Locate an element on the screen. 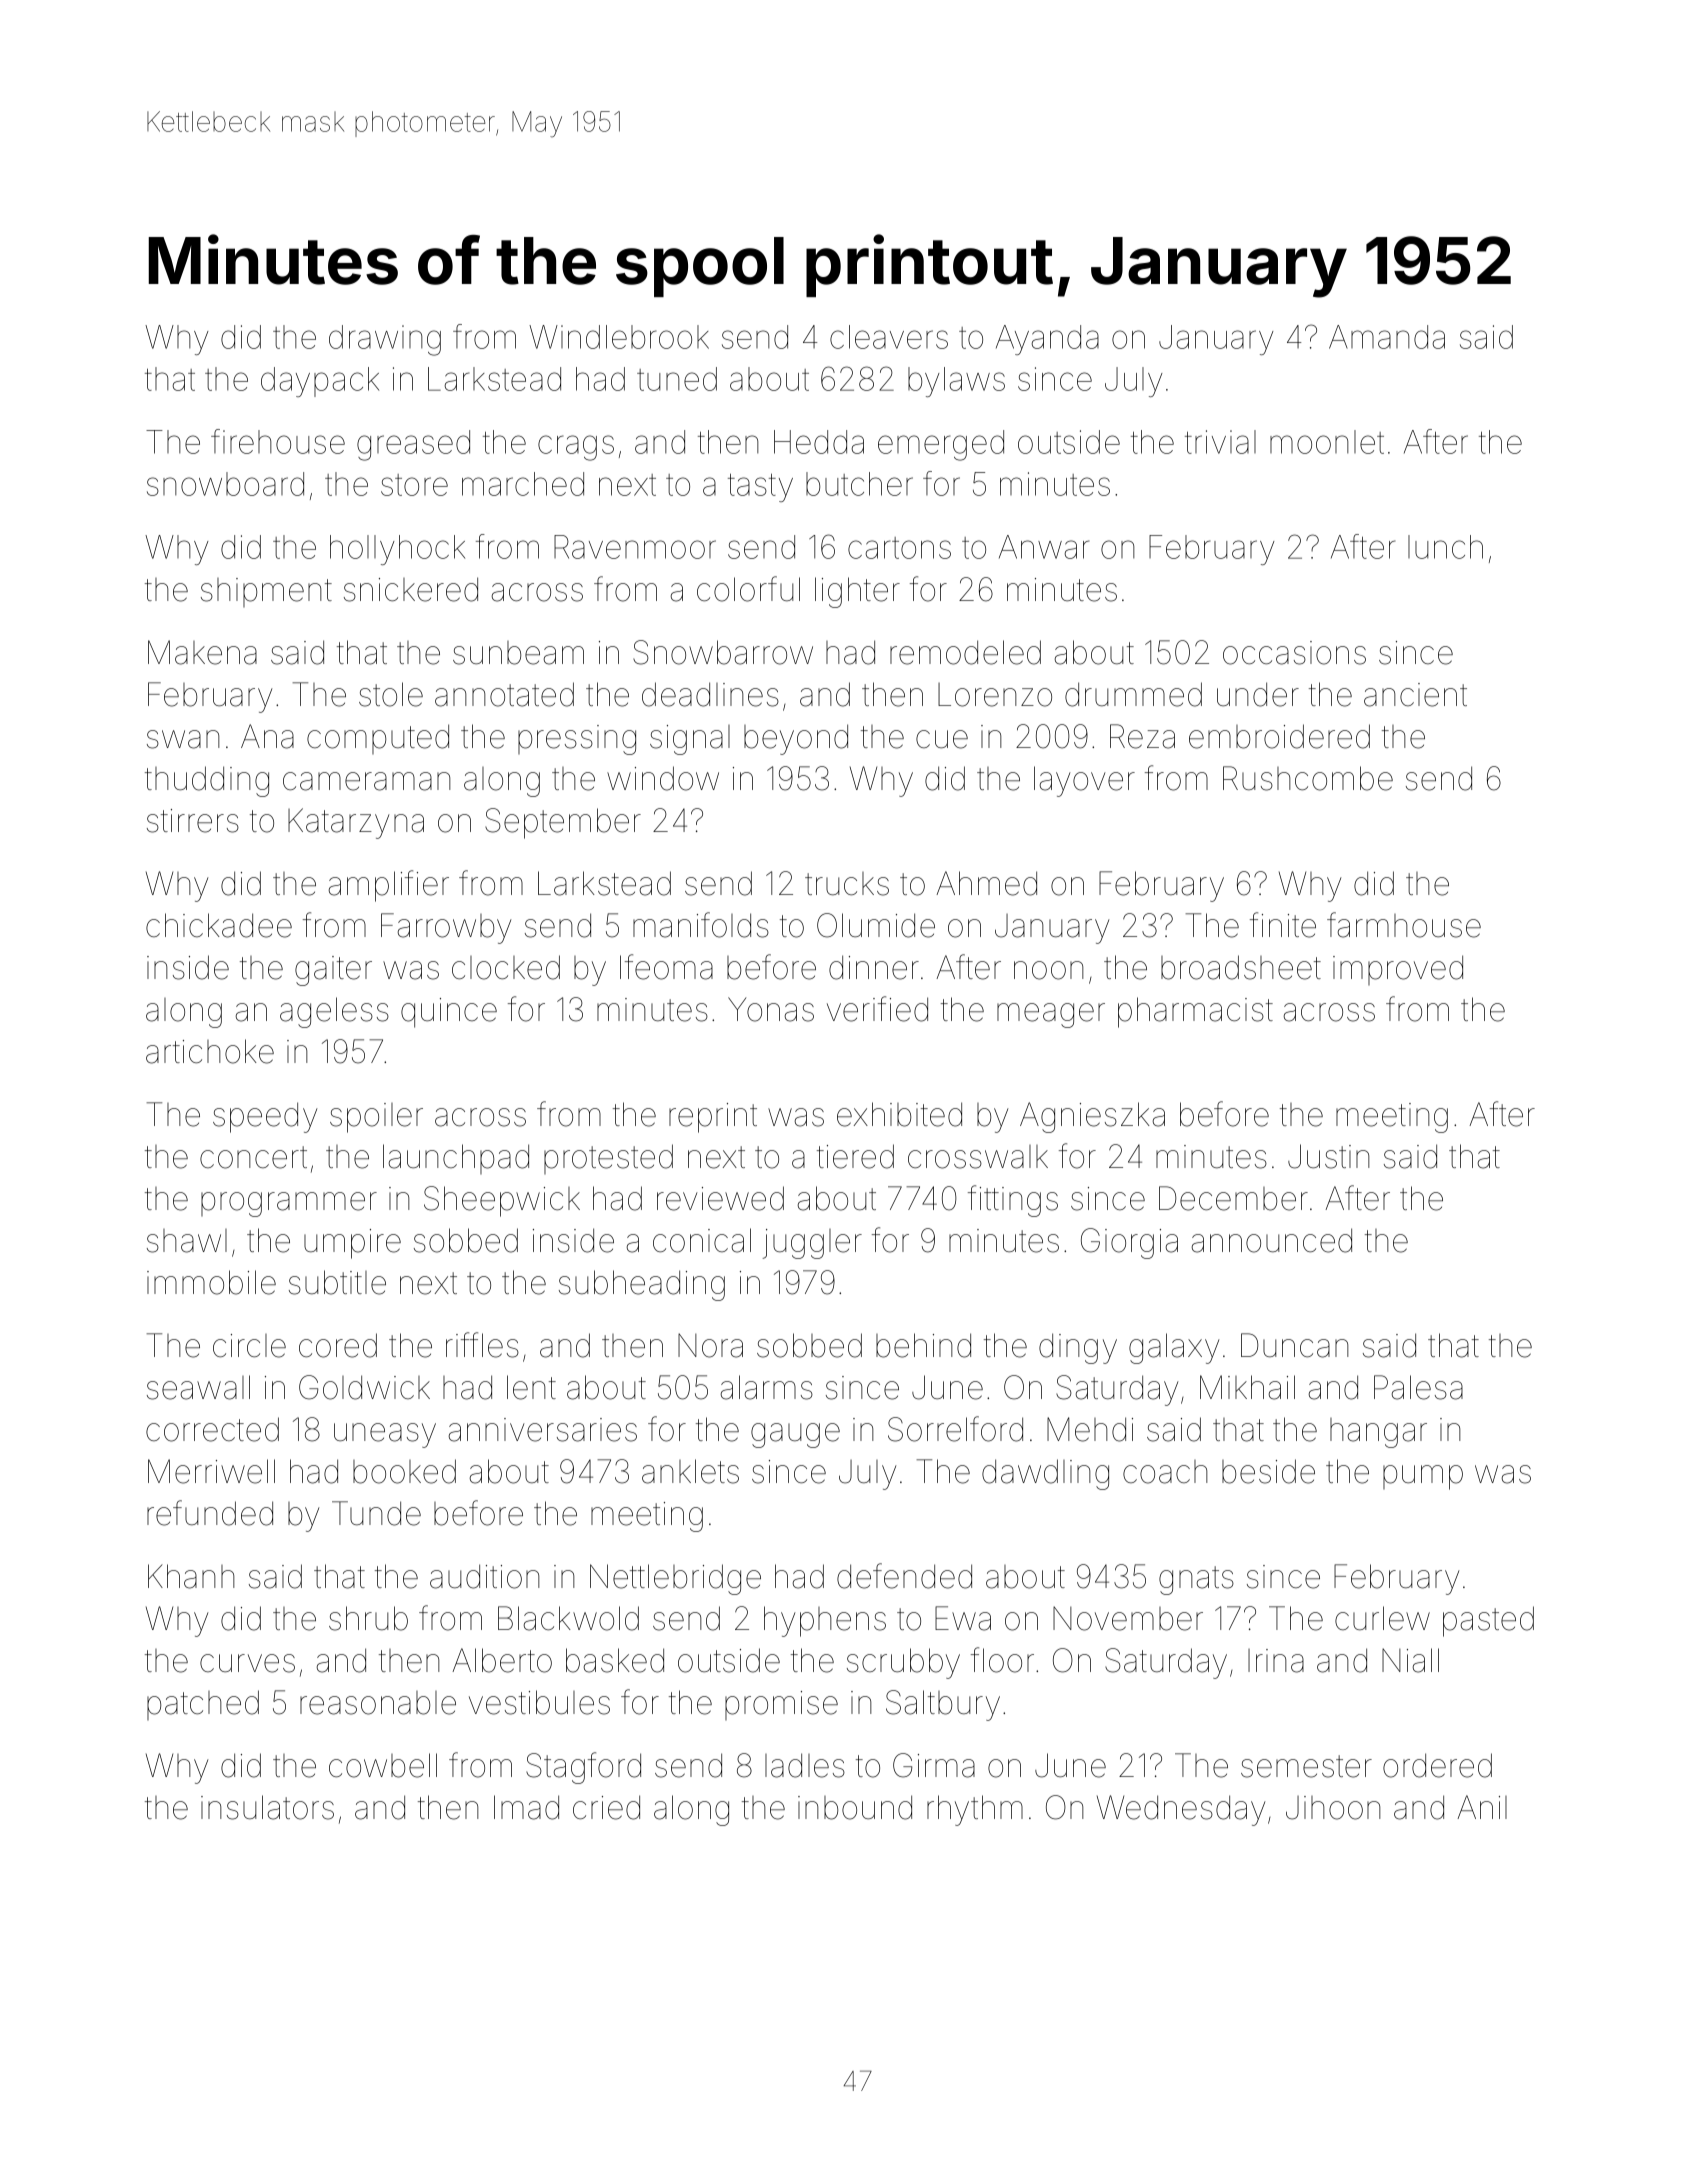  drawing is located at coordinates (385, 340).
